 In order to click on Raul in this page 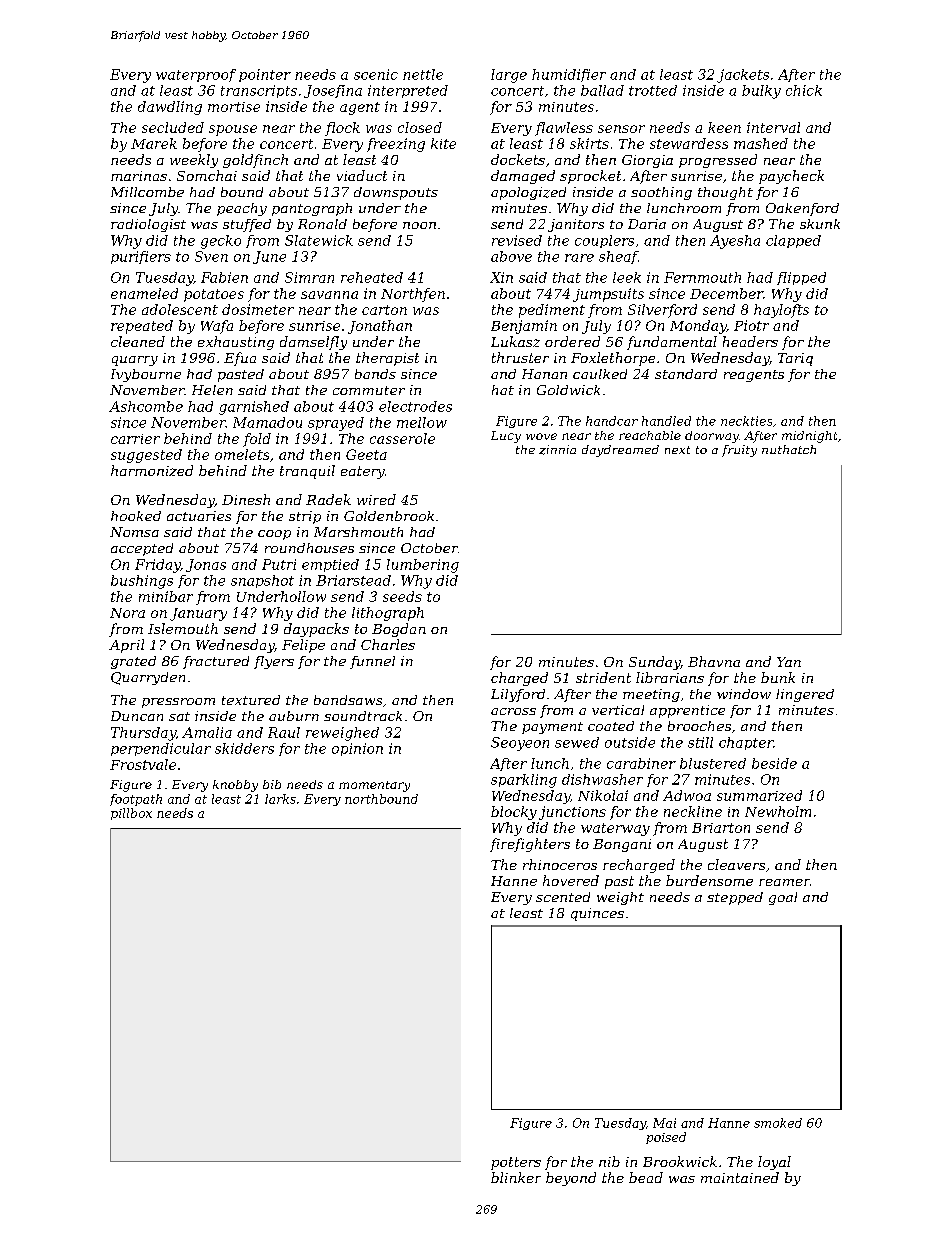, I will do `click(284, 732)`.
